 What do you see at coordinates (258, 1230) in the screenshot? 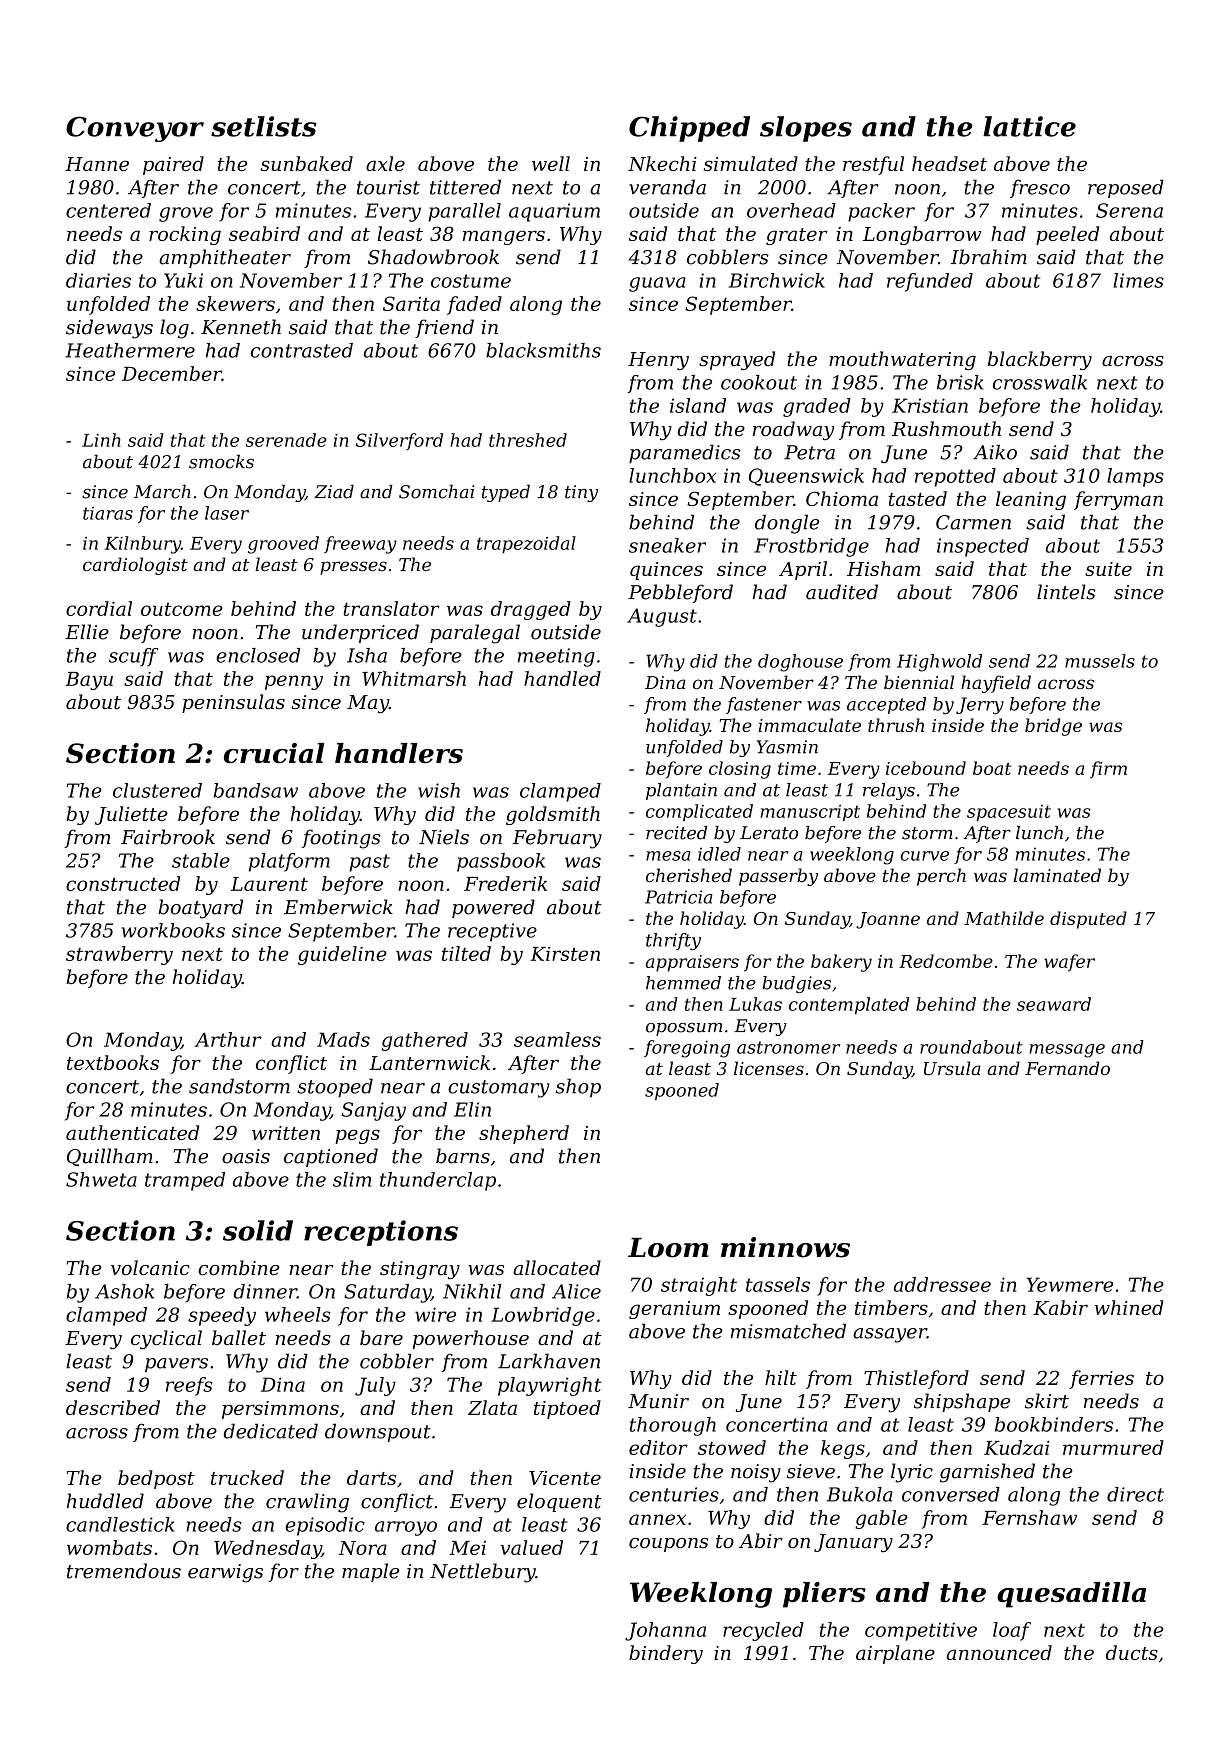
I see `solid` at bounding box center [258, 1230].
